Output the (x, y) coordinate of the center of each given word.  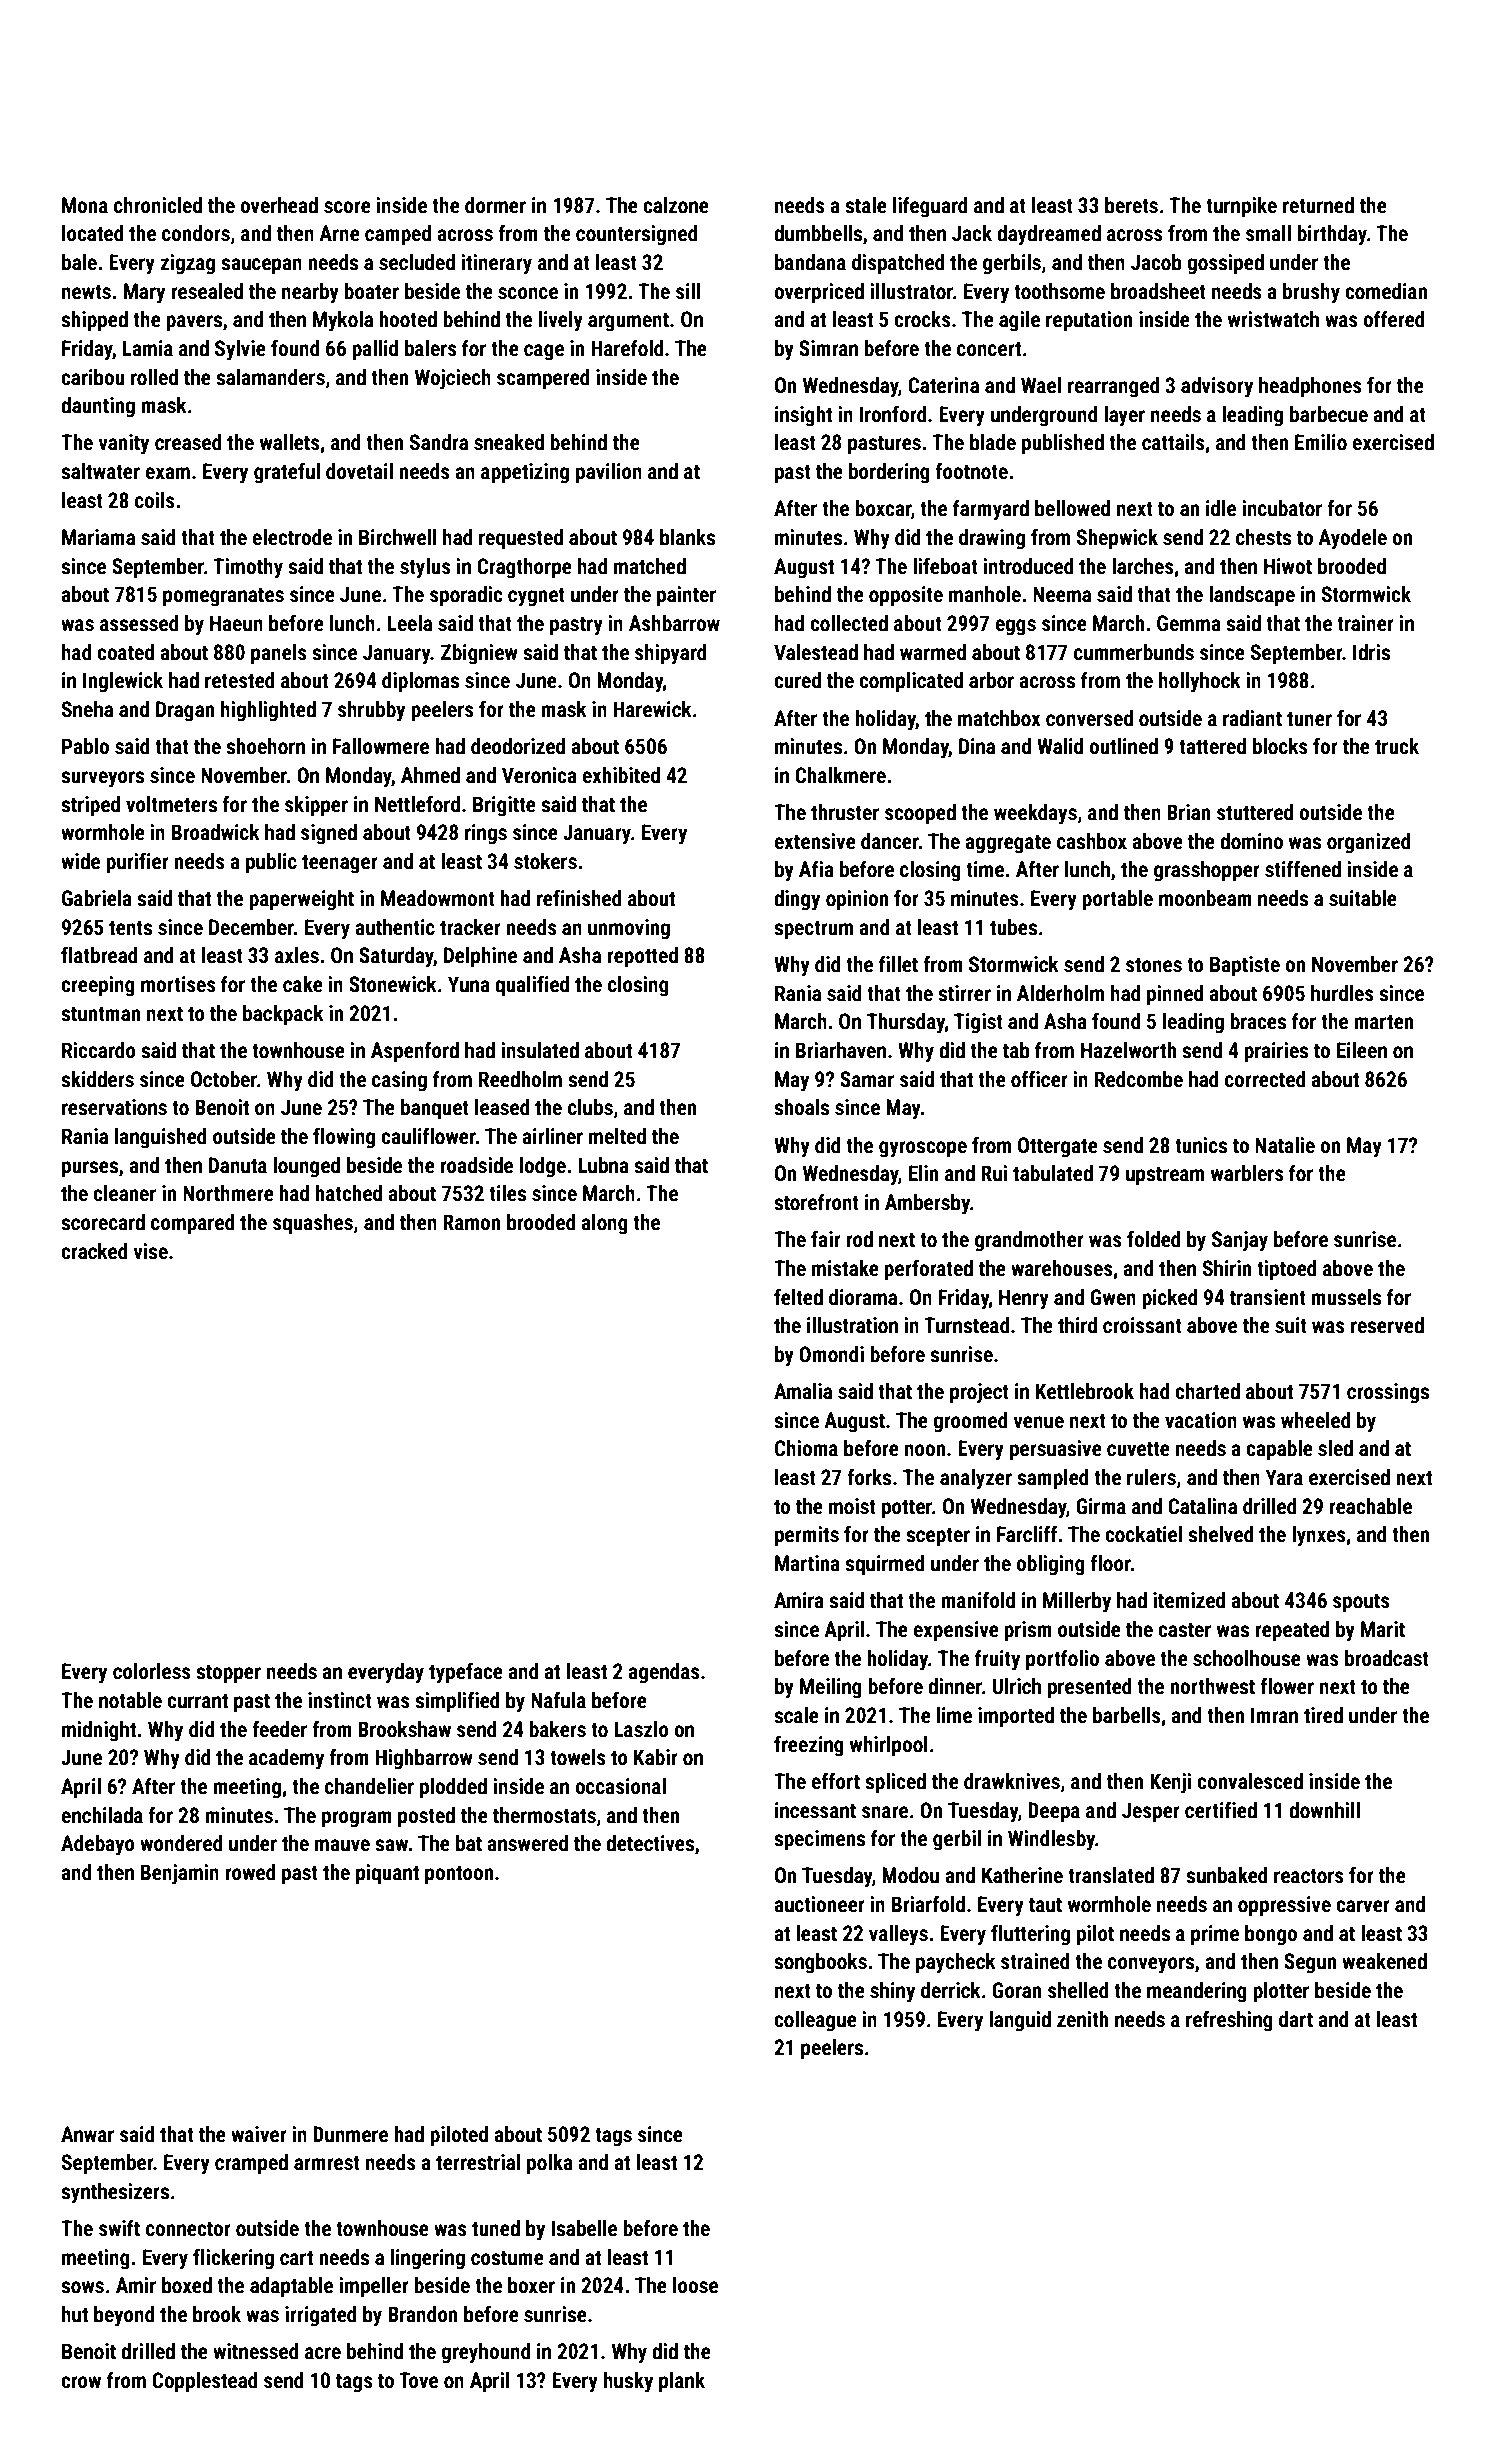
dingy (797, 900)
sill (688, 291)
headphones (1310, 387)
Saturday (396, 957)
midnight (99, 1731)
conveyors (1151, 1965)
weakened (1384, 1961)
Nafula (558, 1699)
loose (695, 2285)
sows (82, 2287)
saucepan (261, 266)
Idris (1371, 652)
